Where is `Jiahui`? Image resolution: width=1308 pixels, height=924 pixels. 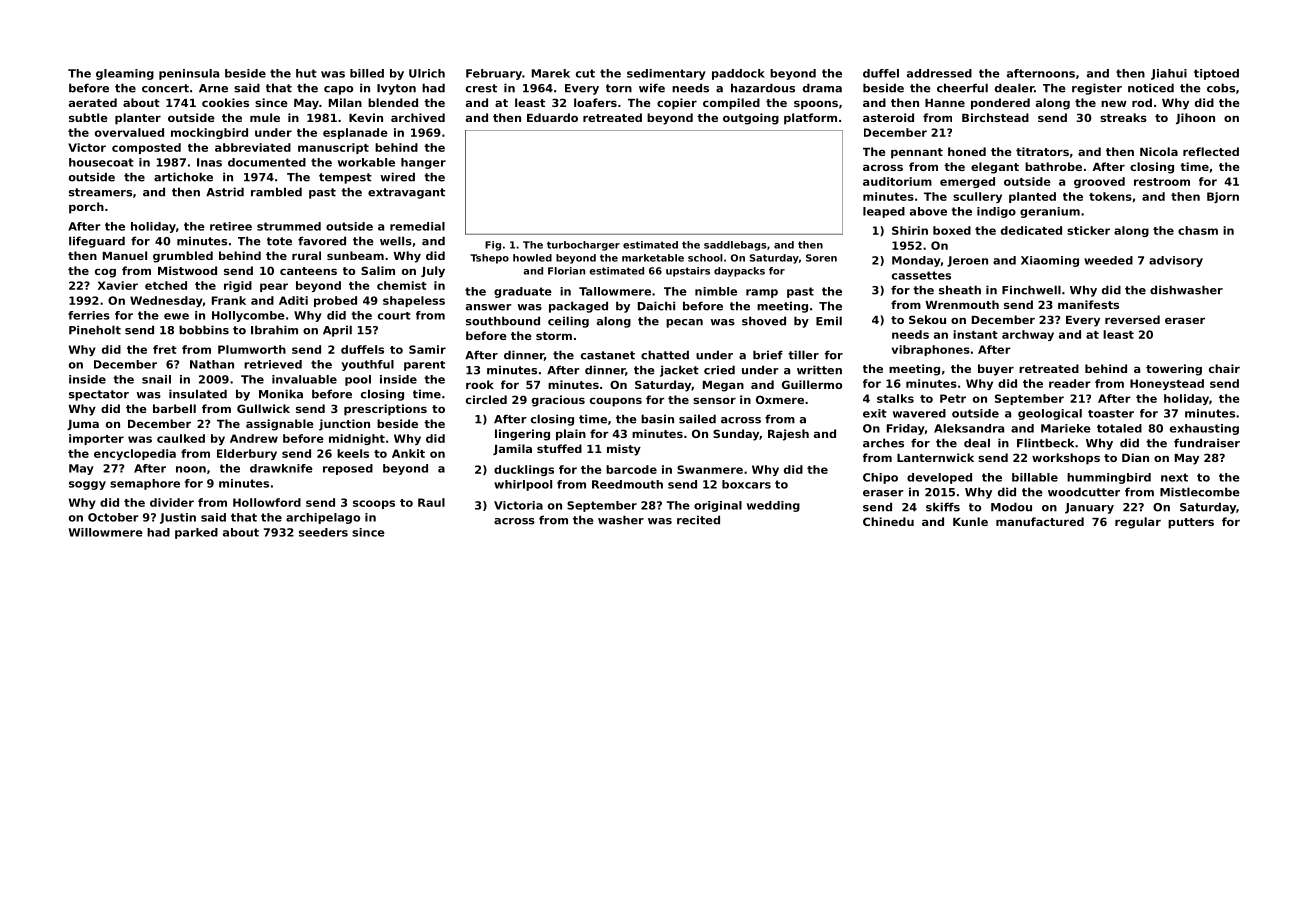
Jiahui is located at coordinates (1169, 74).
